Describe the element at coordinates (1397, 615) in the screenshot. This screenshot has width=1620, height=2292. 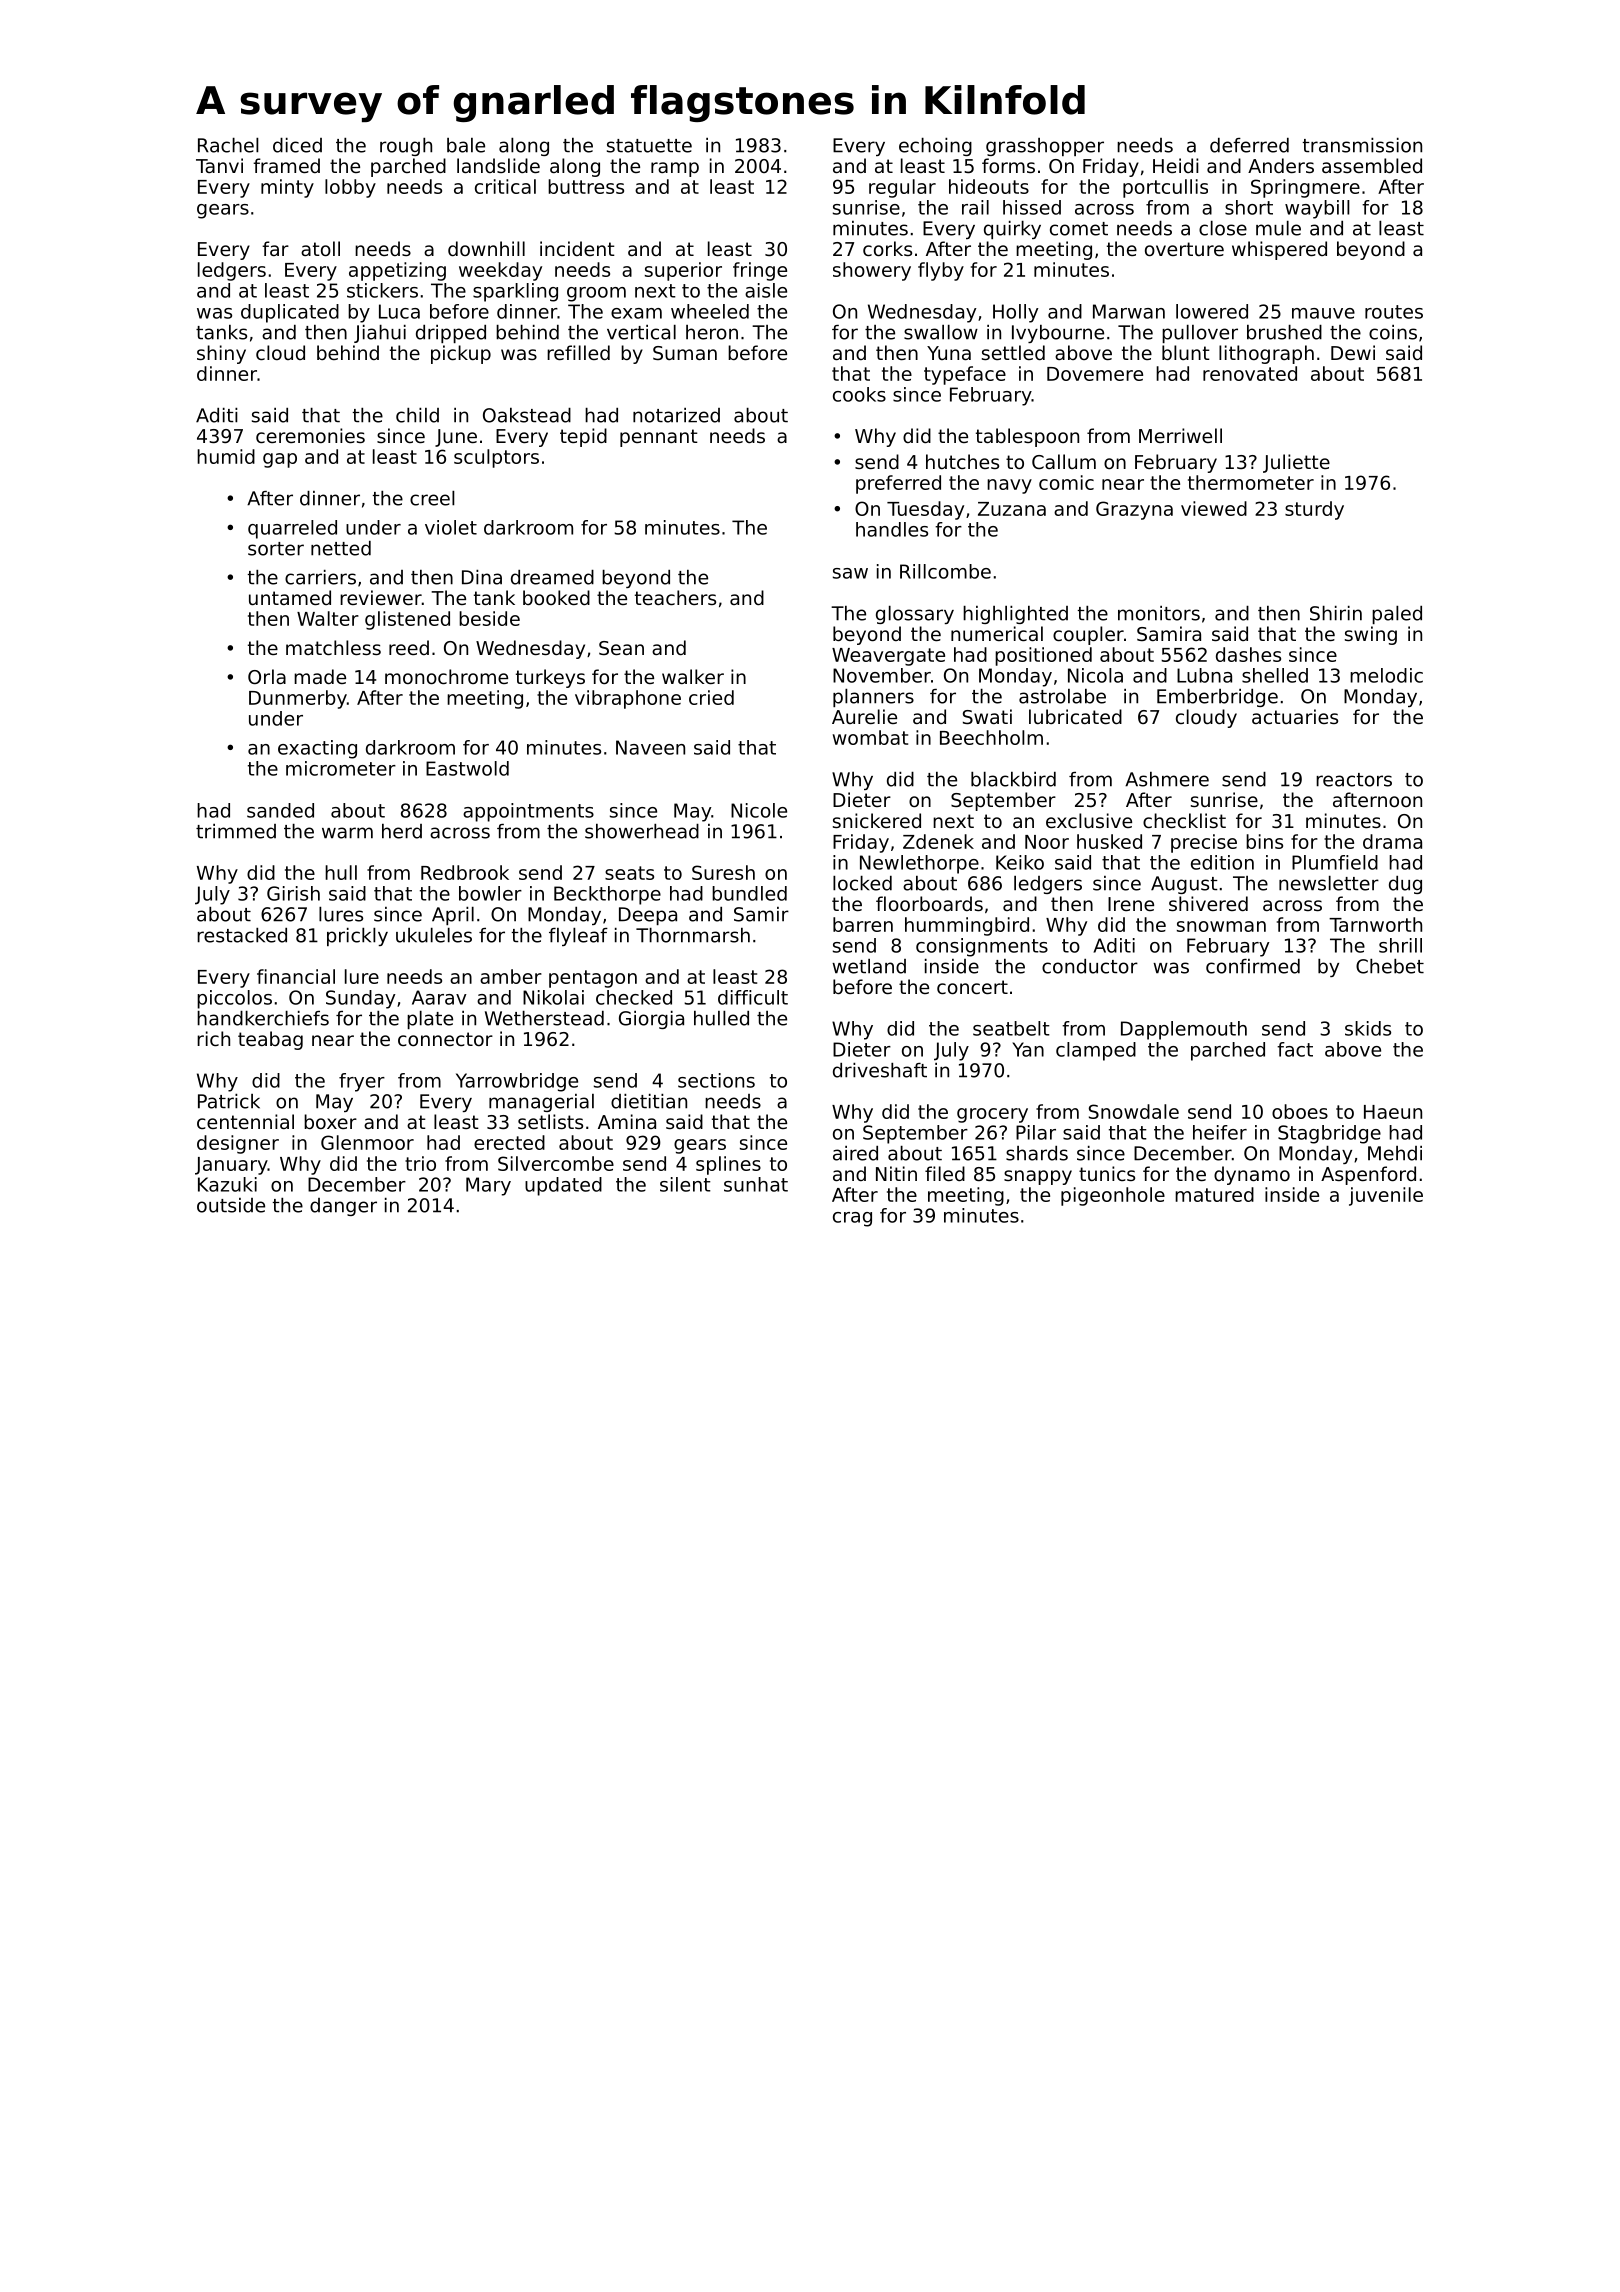
I see `paled` at that location.
